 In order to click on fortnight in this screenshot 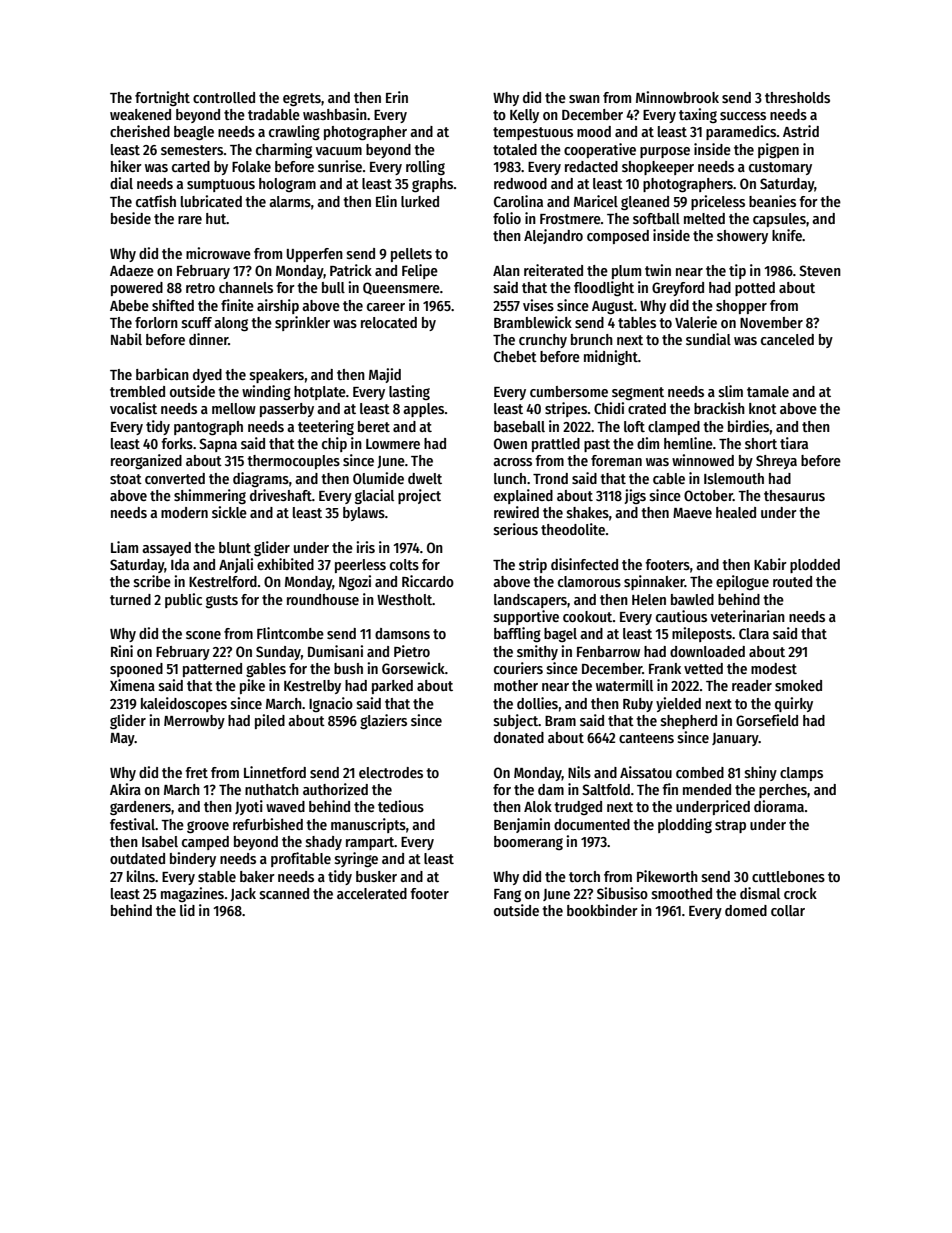, I will do `click(162, 98)`.
